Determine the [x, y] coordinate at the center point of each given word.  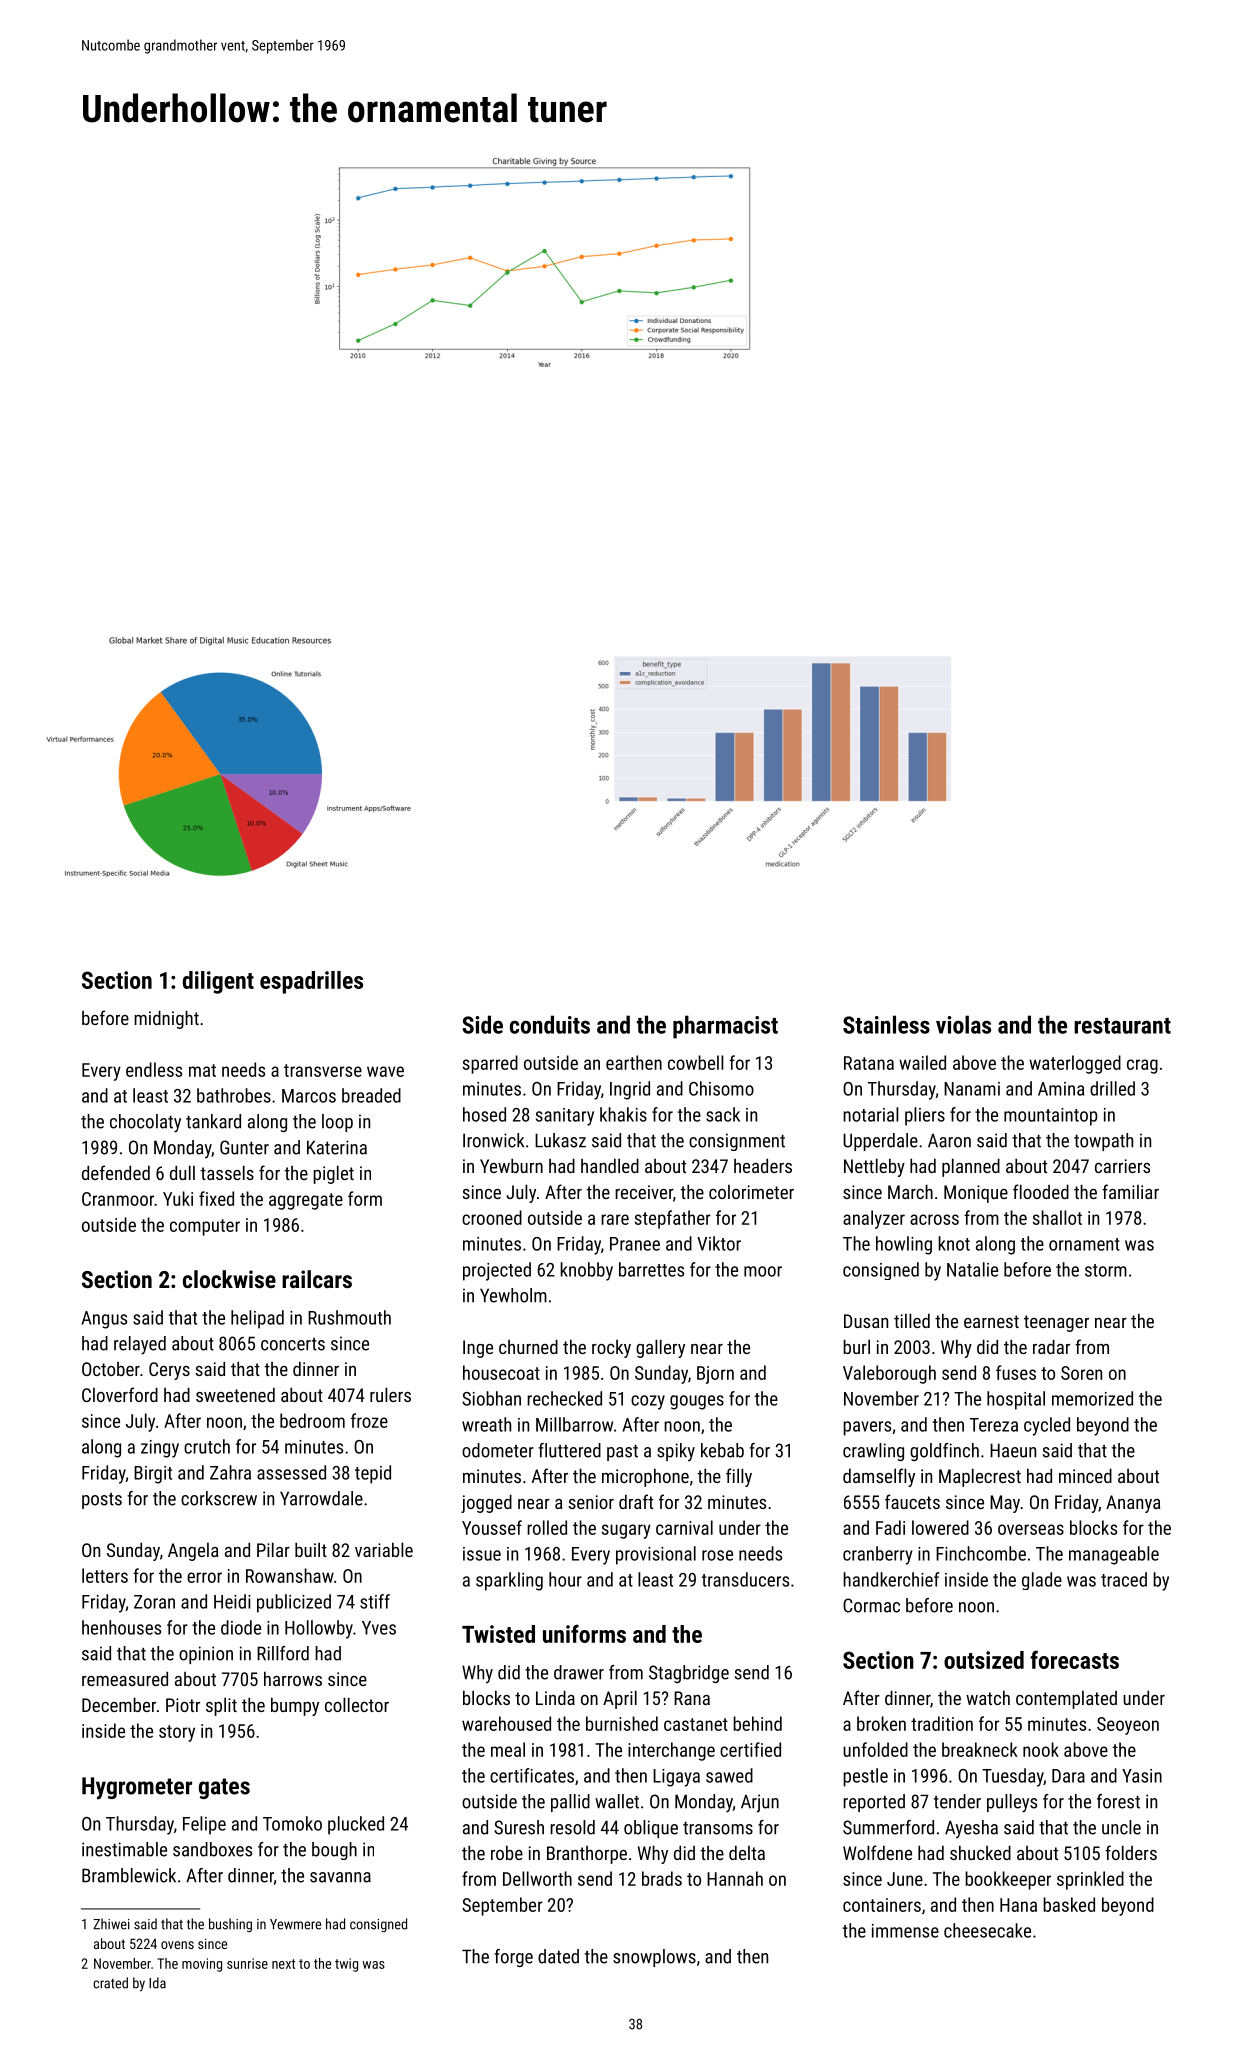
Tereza [994, 1425]
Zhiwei [111, 1924]
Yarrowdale [321, 1498]
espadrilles [311, 982]
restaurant [1122, 1026]
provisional [656, 1555]
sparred [490, 1064]
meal [508, 1749]
